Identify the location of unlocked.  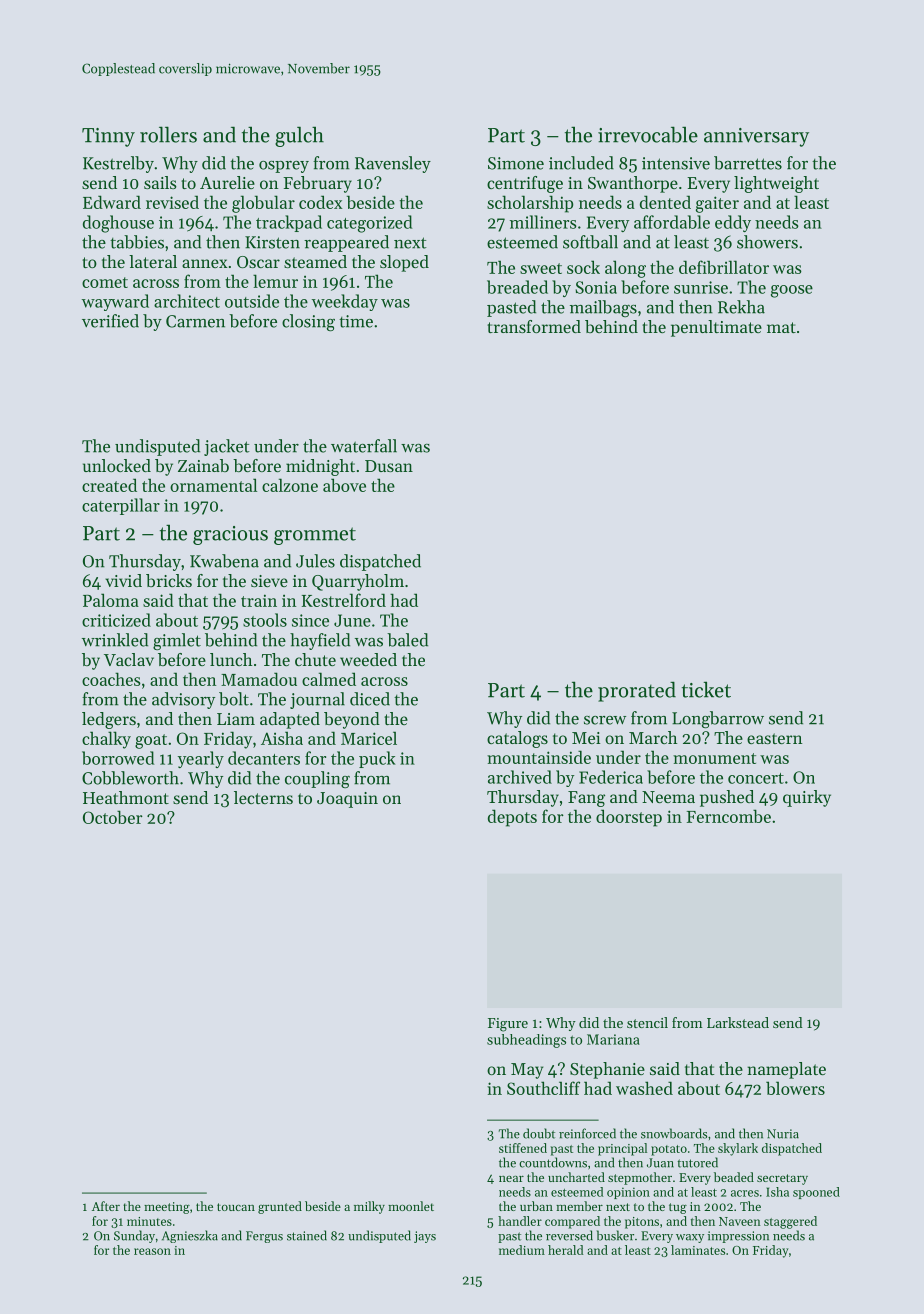
(117, 465).
